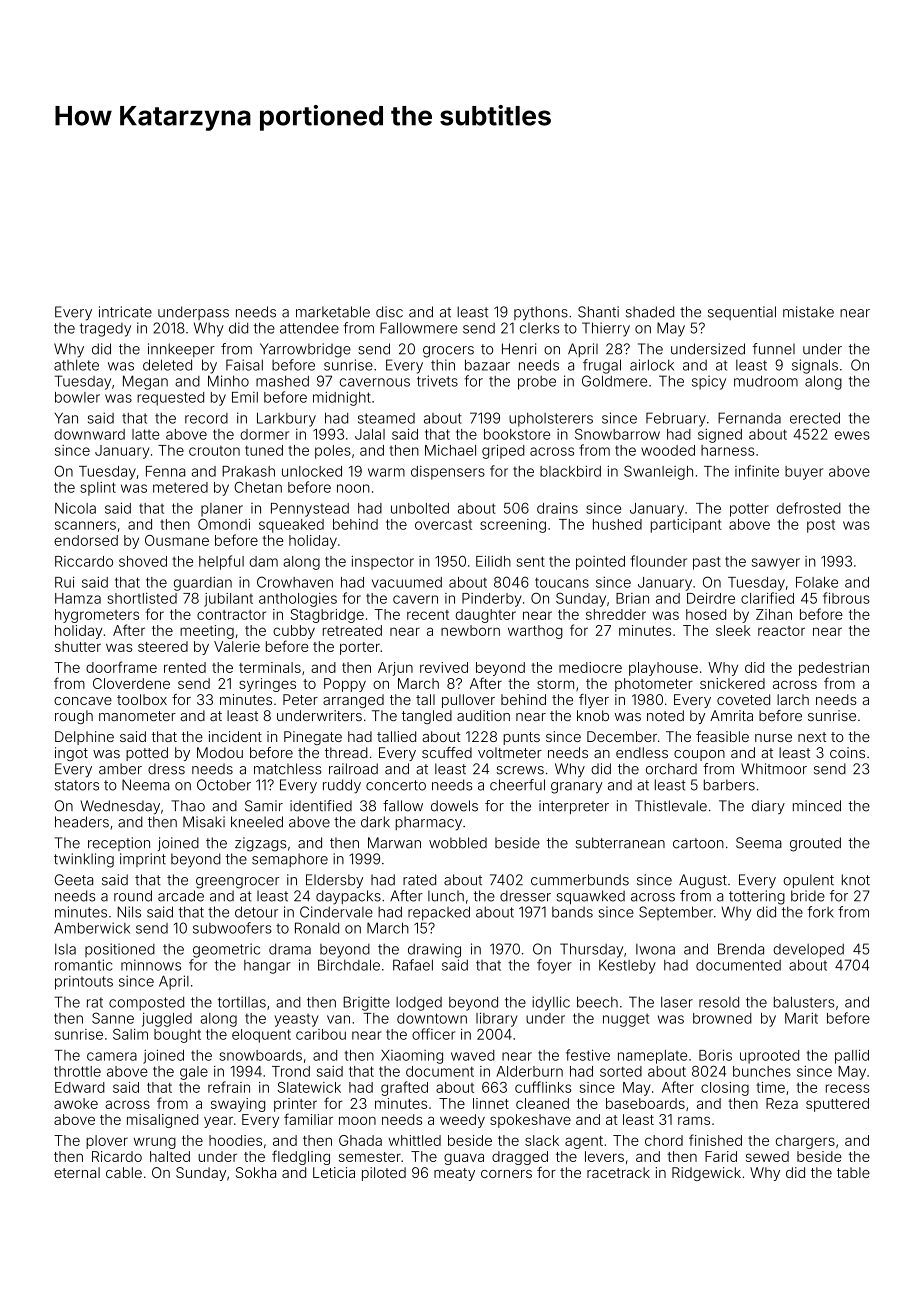 Image resolution: width=924 pixels, height=1308 pixels. What do you see at coordinates (75, 508) in the document?
I see `Nicola` at bounding box center [75, 508].
